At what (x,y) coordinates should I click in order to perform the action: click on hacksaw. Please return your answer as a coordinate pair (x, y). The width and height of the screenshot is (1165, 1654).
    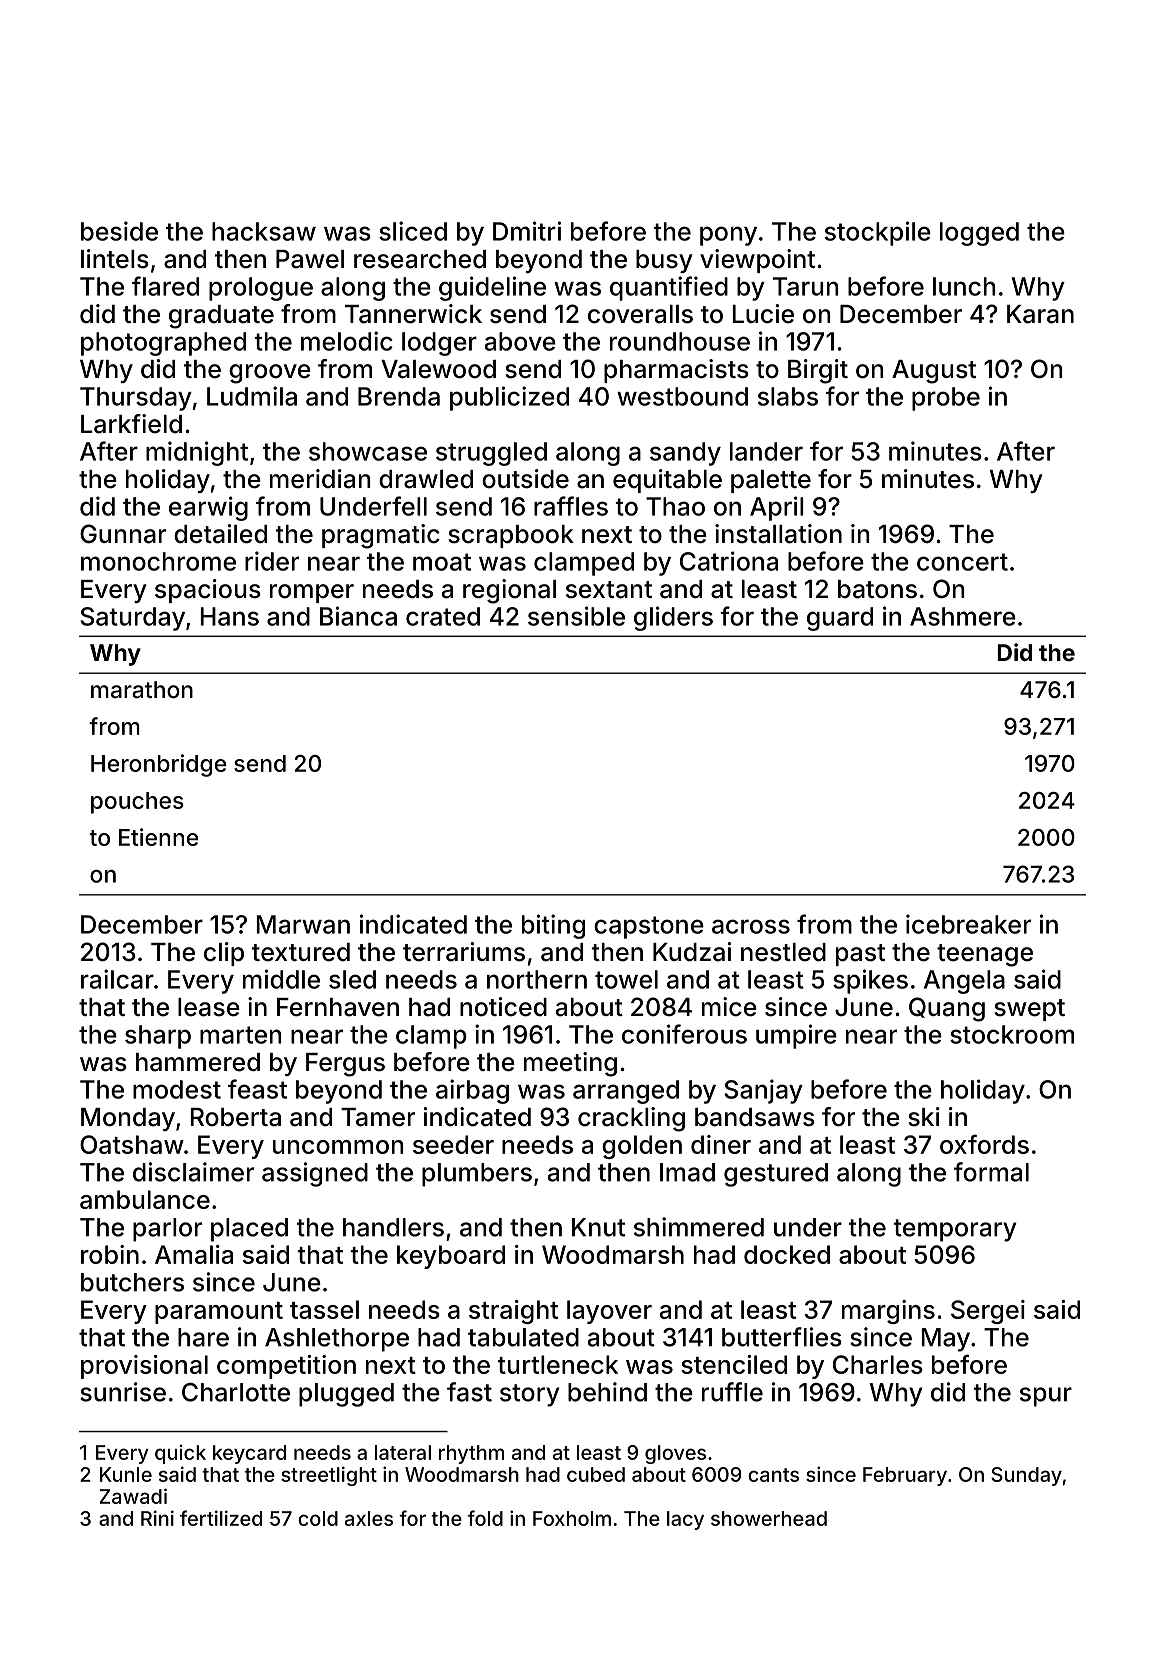
    Looking at the image, I should click on (264, 231).
